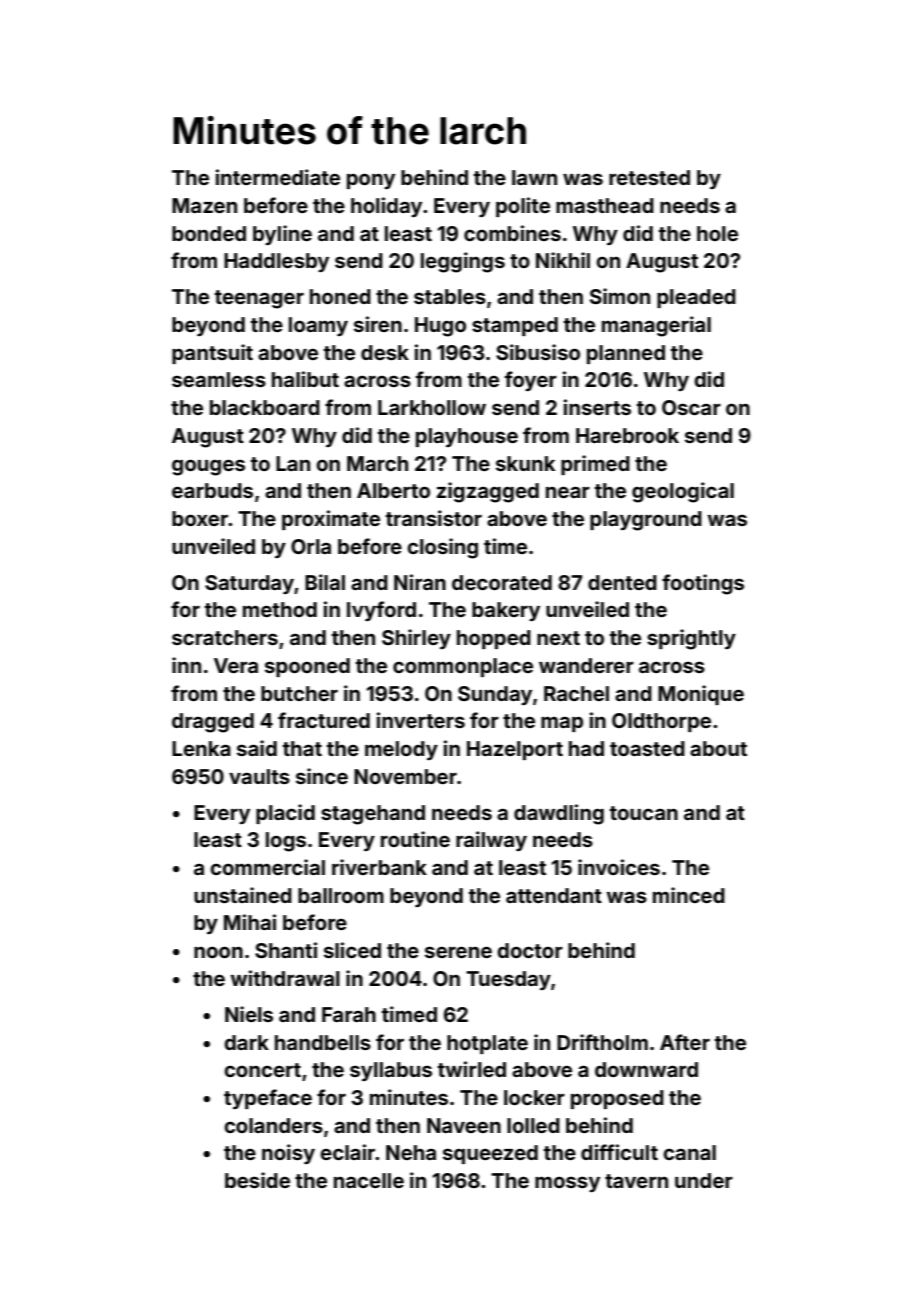 This screenshot has width=924, height=1311. Describe the element at coordinates (259, 776) in the screenshot. I see `vaults` at that location.
